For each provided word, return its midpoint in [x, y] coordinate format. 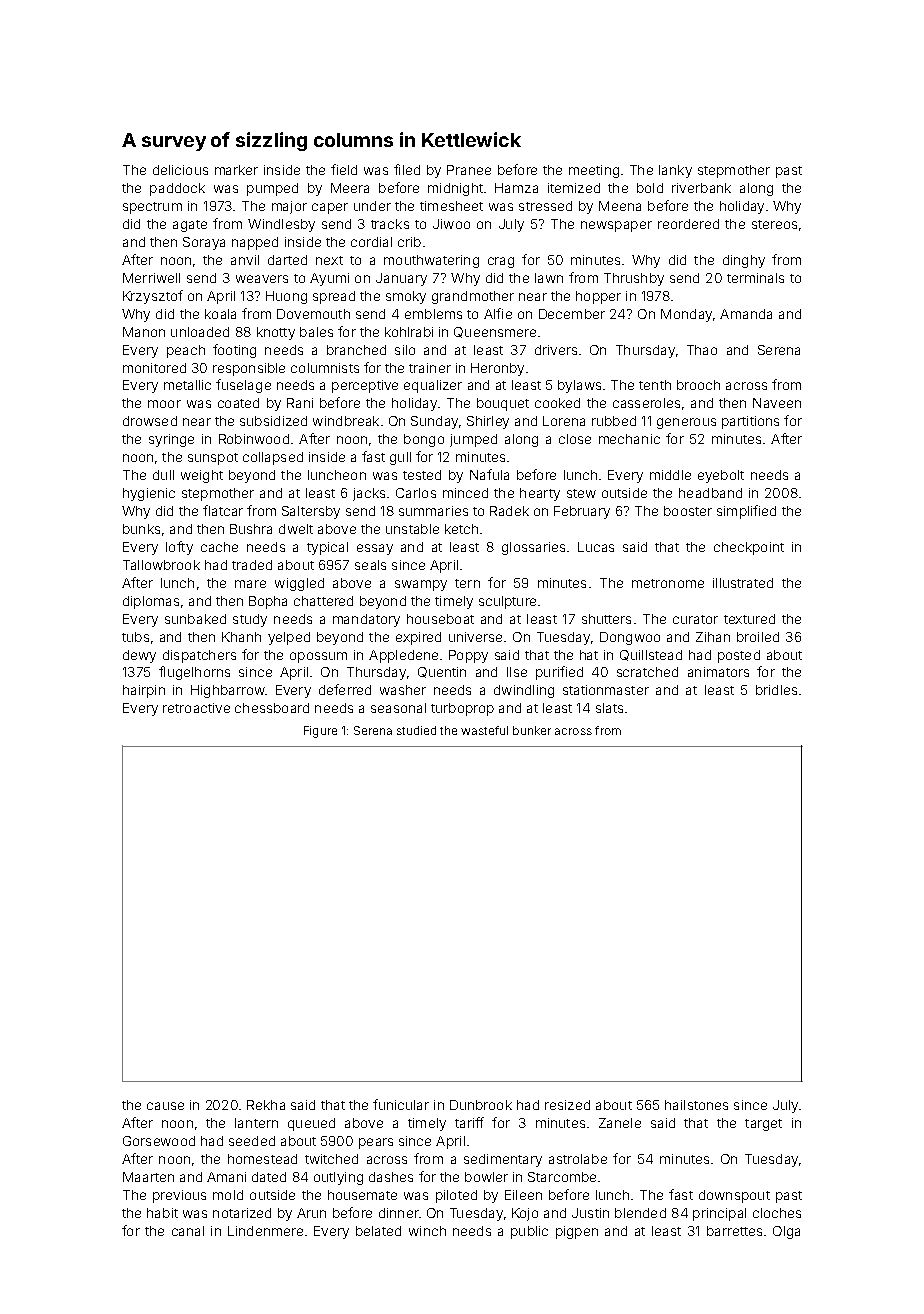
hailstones [696, 1105]
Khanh [241, 637]
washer [403, 690]
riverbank [701, 188]
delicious [180, 170]
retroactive [196, 708]
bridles [776, 690]
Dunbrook [481, 1105]
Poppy [468, 656]
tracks [390, 224]
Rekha [266, 1105]
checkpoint [749, 548]
